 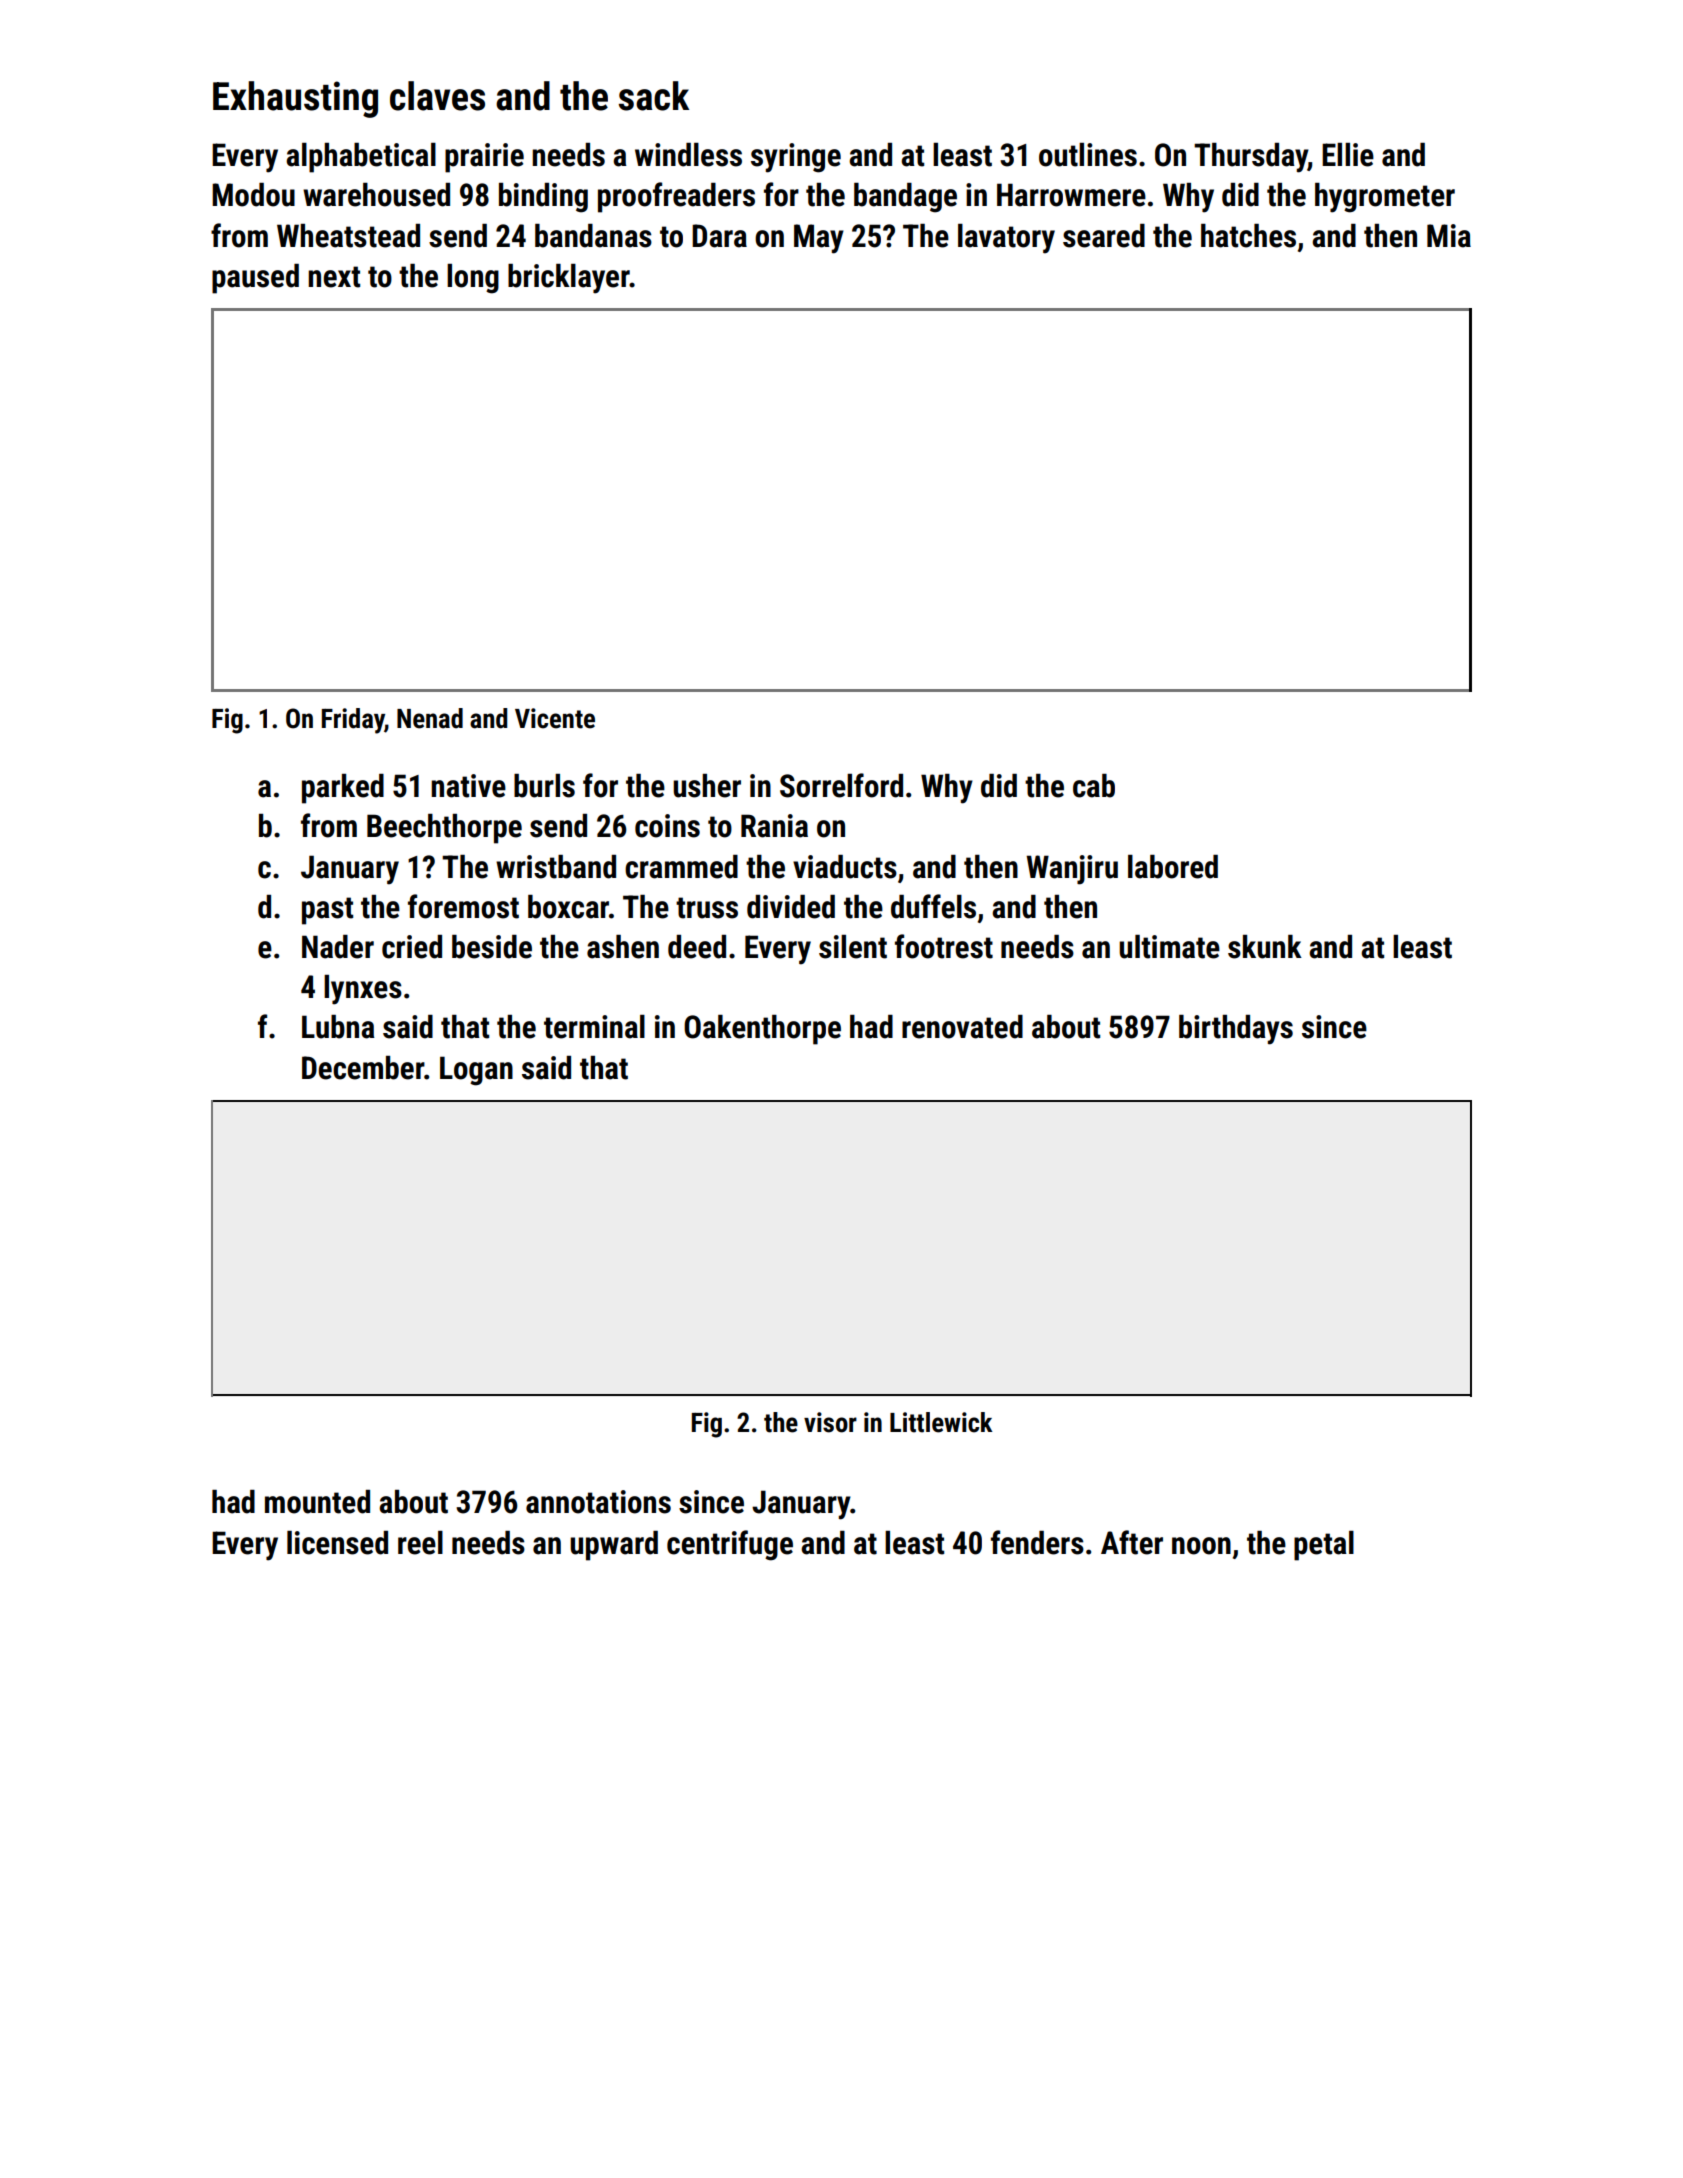 What do you see at coordinates (1169, 947) in the screenshot?
I see `ultimate` at bounding box center [1169, 947].
